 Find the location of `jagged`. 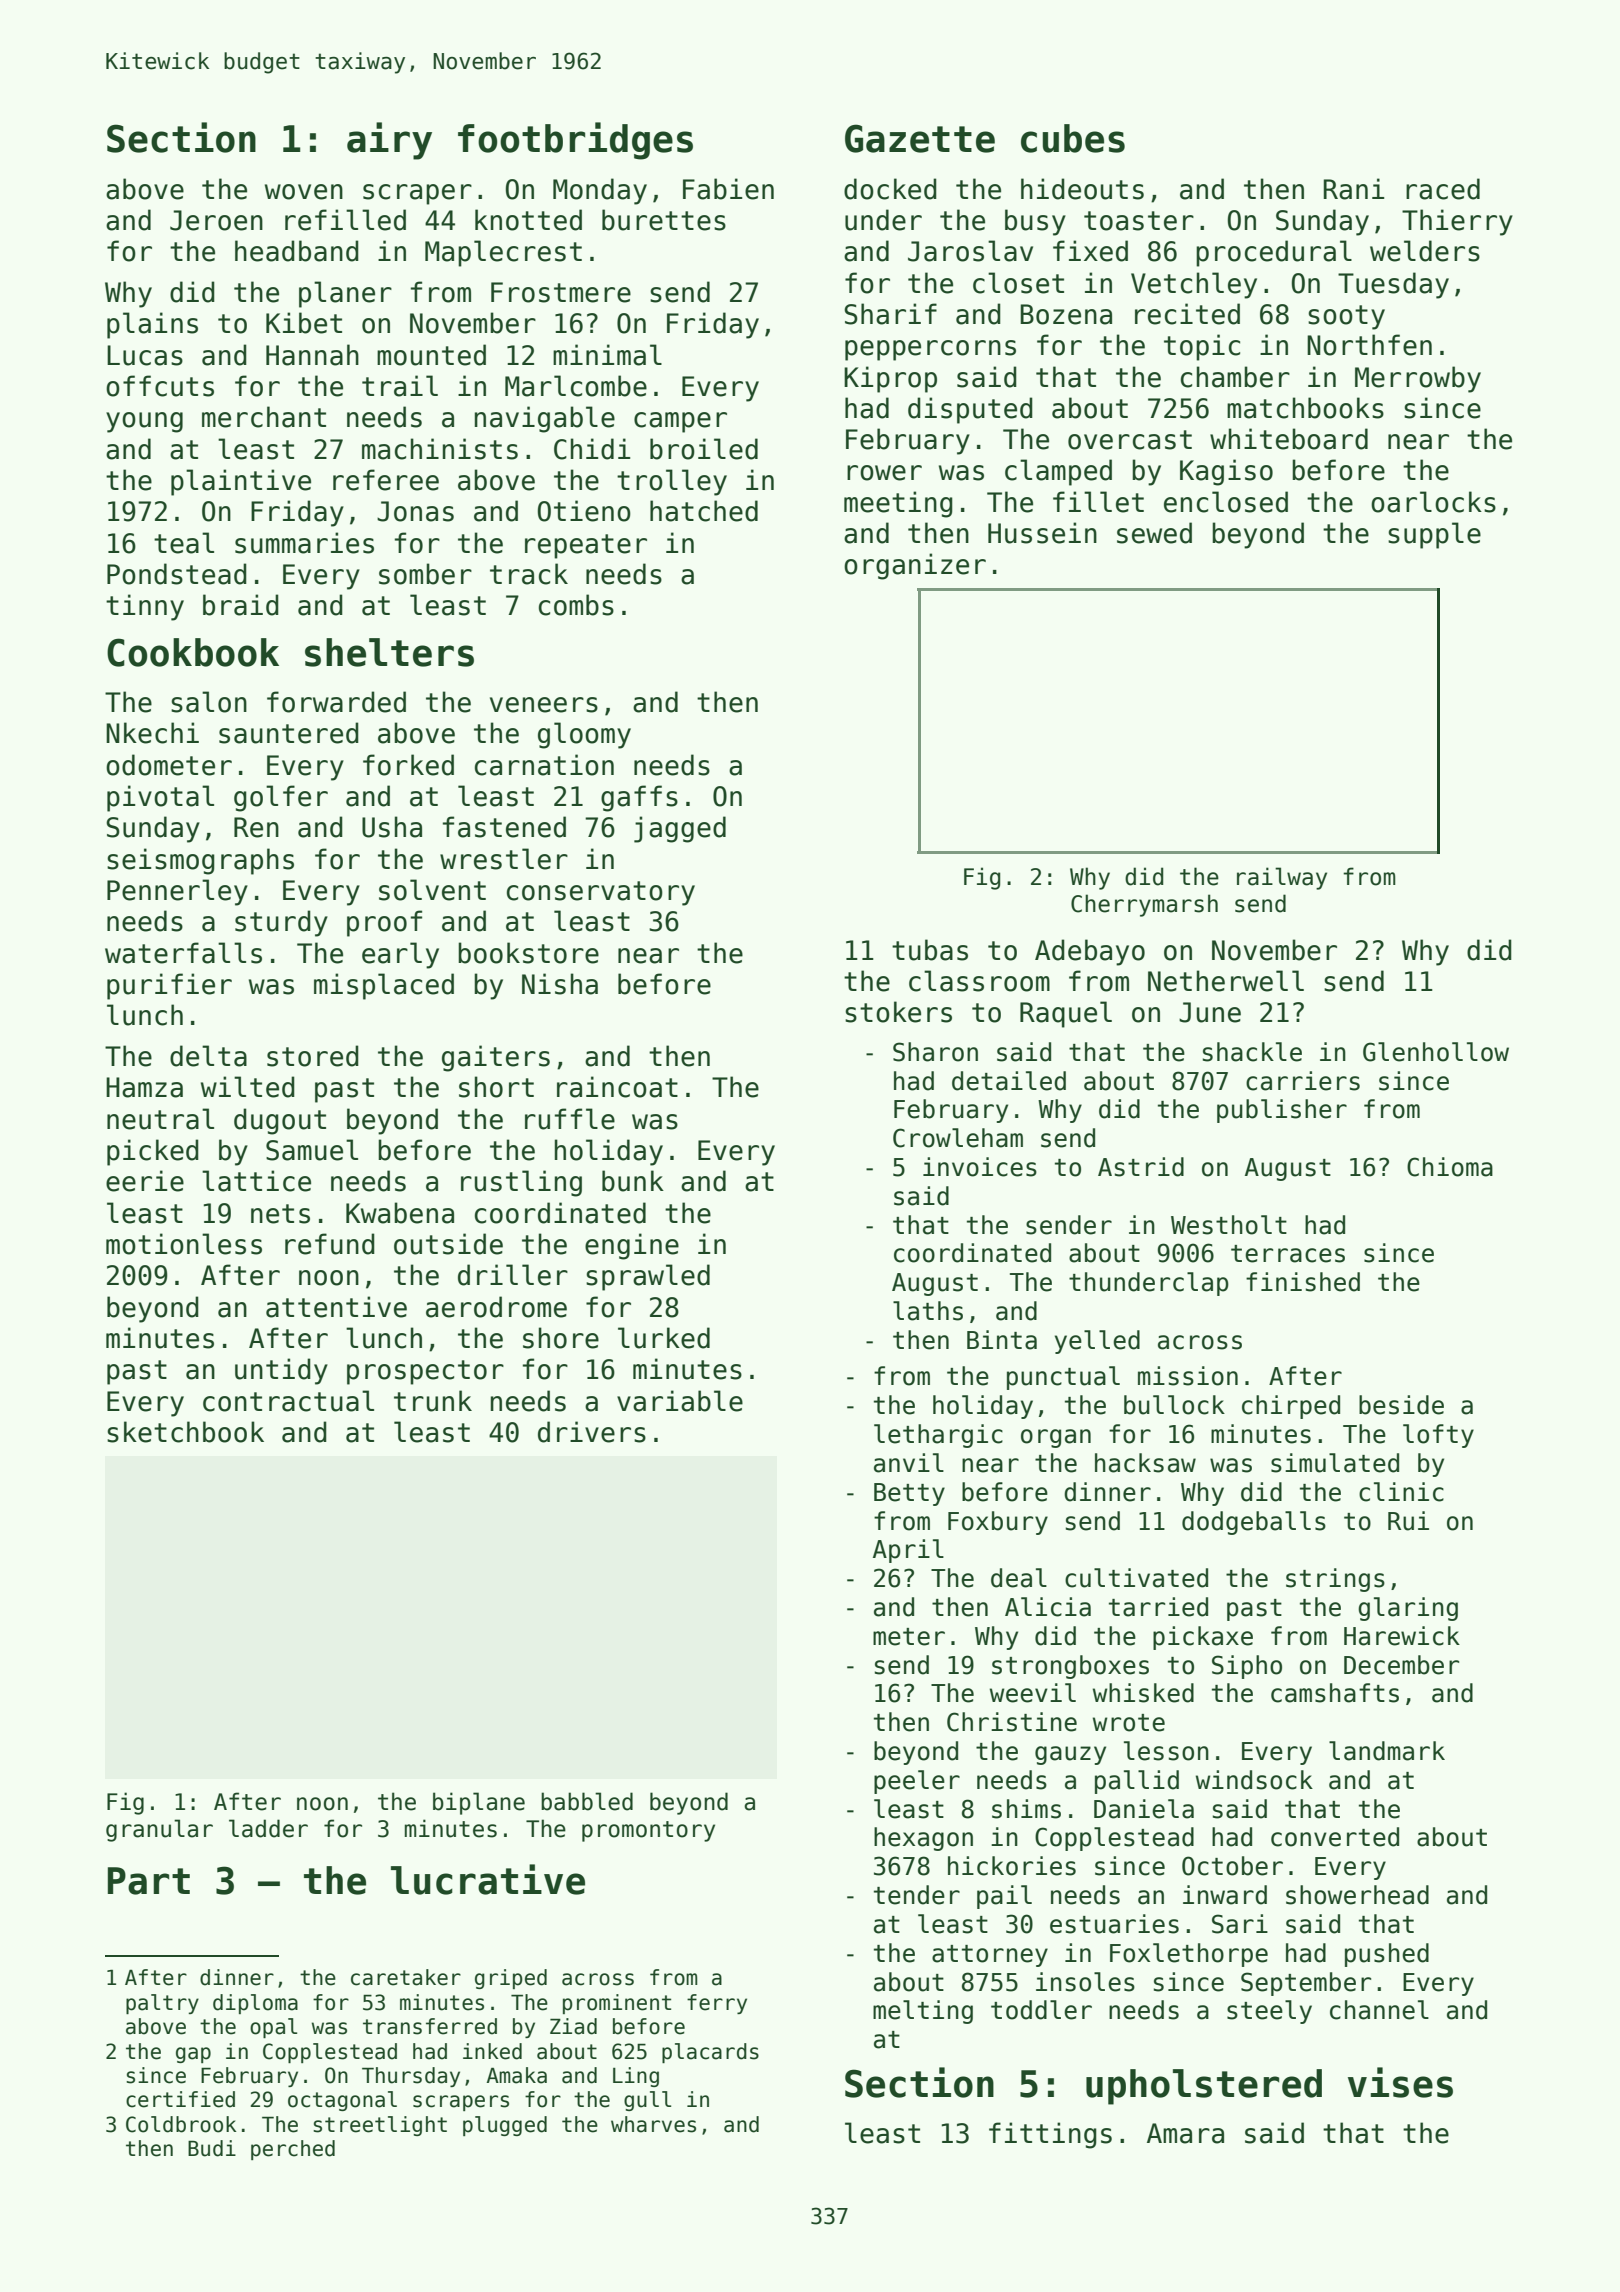

jagged is located at coordinates (680, 829).
